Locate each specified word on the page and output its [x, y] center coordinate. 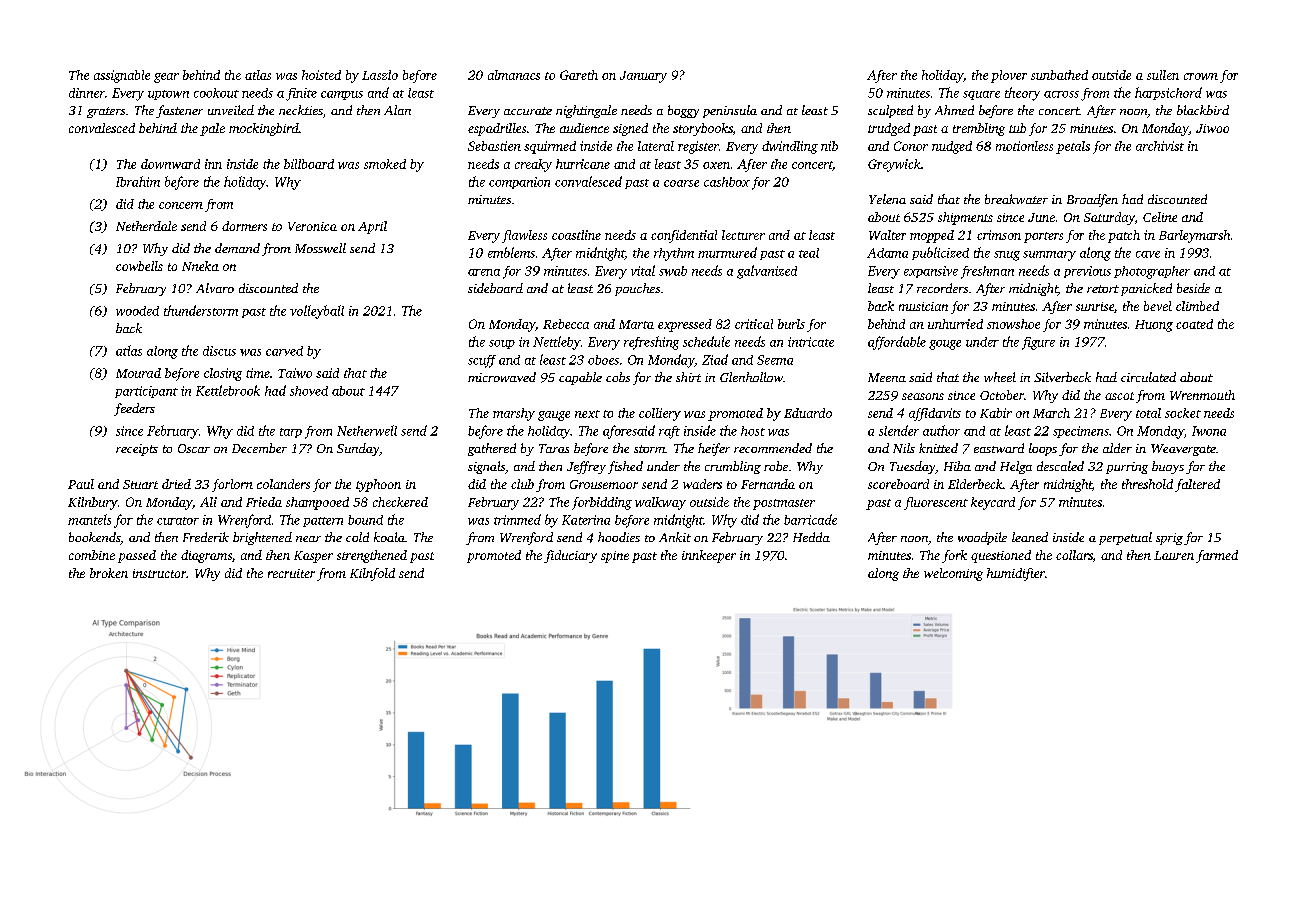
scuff [482, 361]
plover [1009, 76]
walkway [660, 503]
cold [357, 537]
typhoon [378, 485]
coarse [681, 183]
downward [170, 164]
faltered [1197, 485]
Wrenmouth [1202, 395]
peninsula [730, 111]
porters [1043, 237]
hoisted [321, 75]
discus [219, 351]
